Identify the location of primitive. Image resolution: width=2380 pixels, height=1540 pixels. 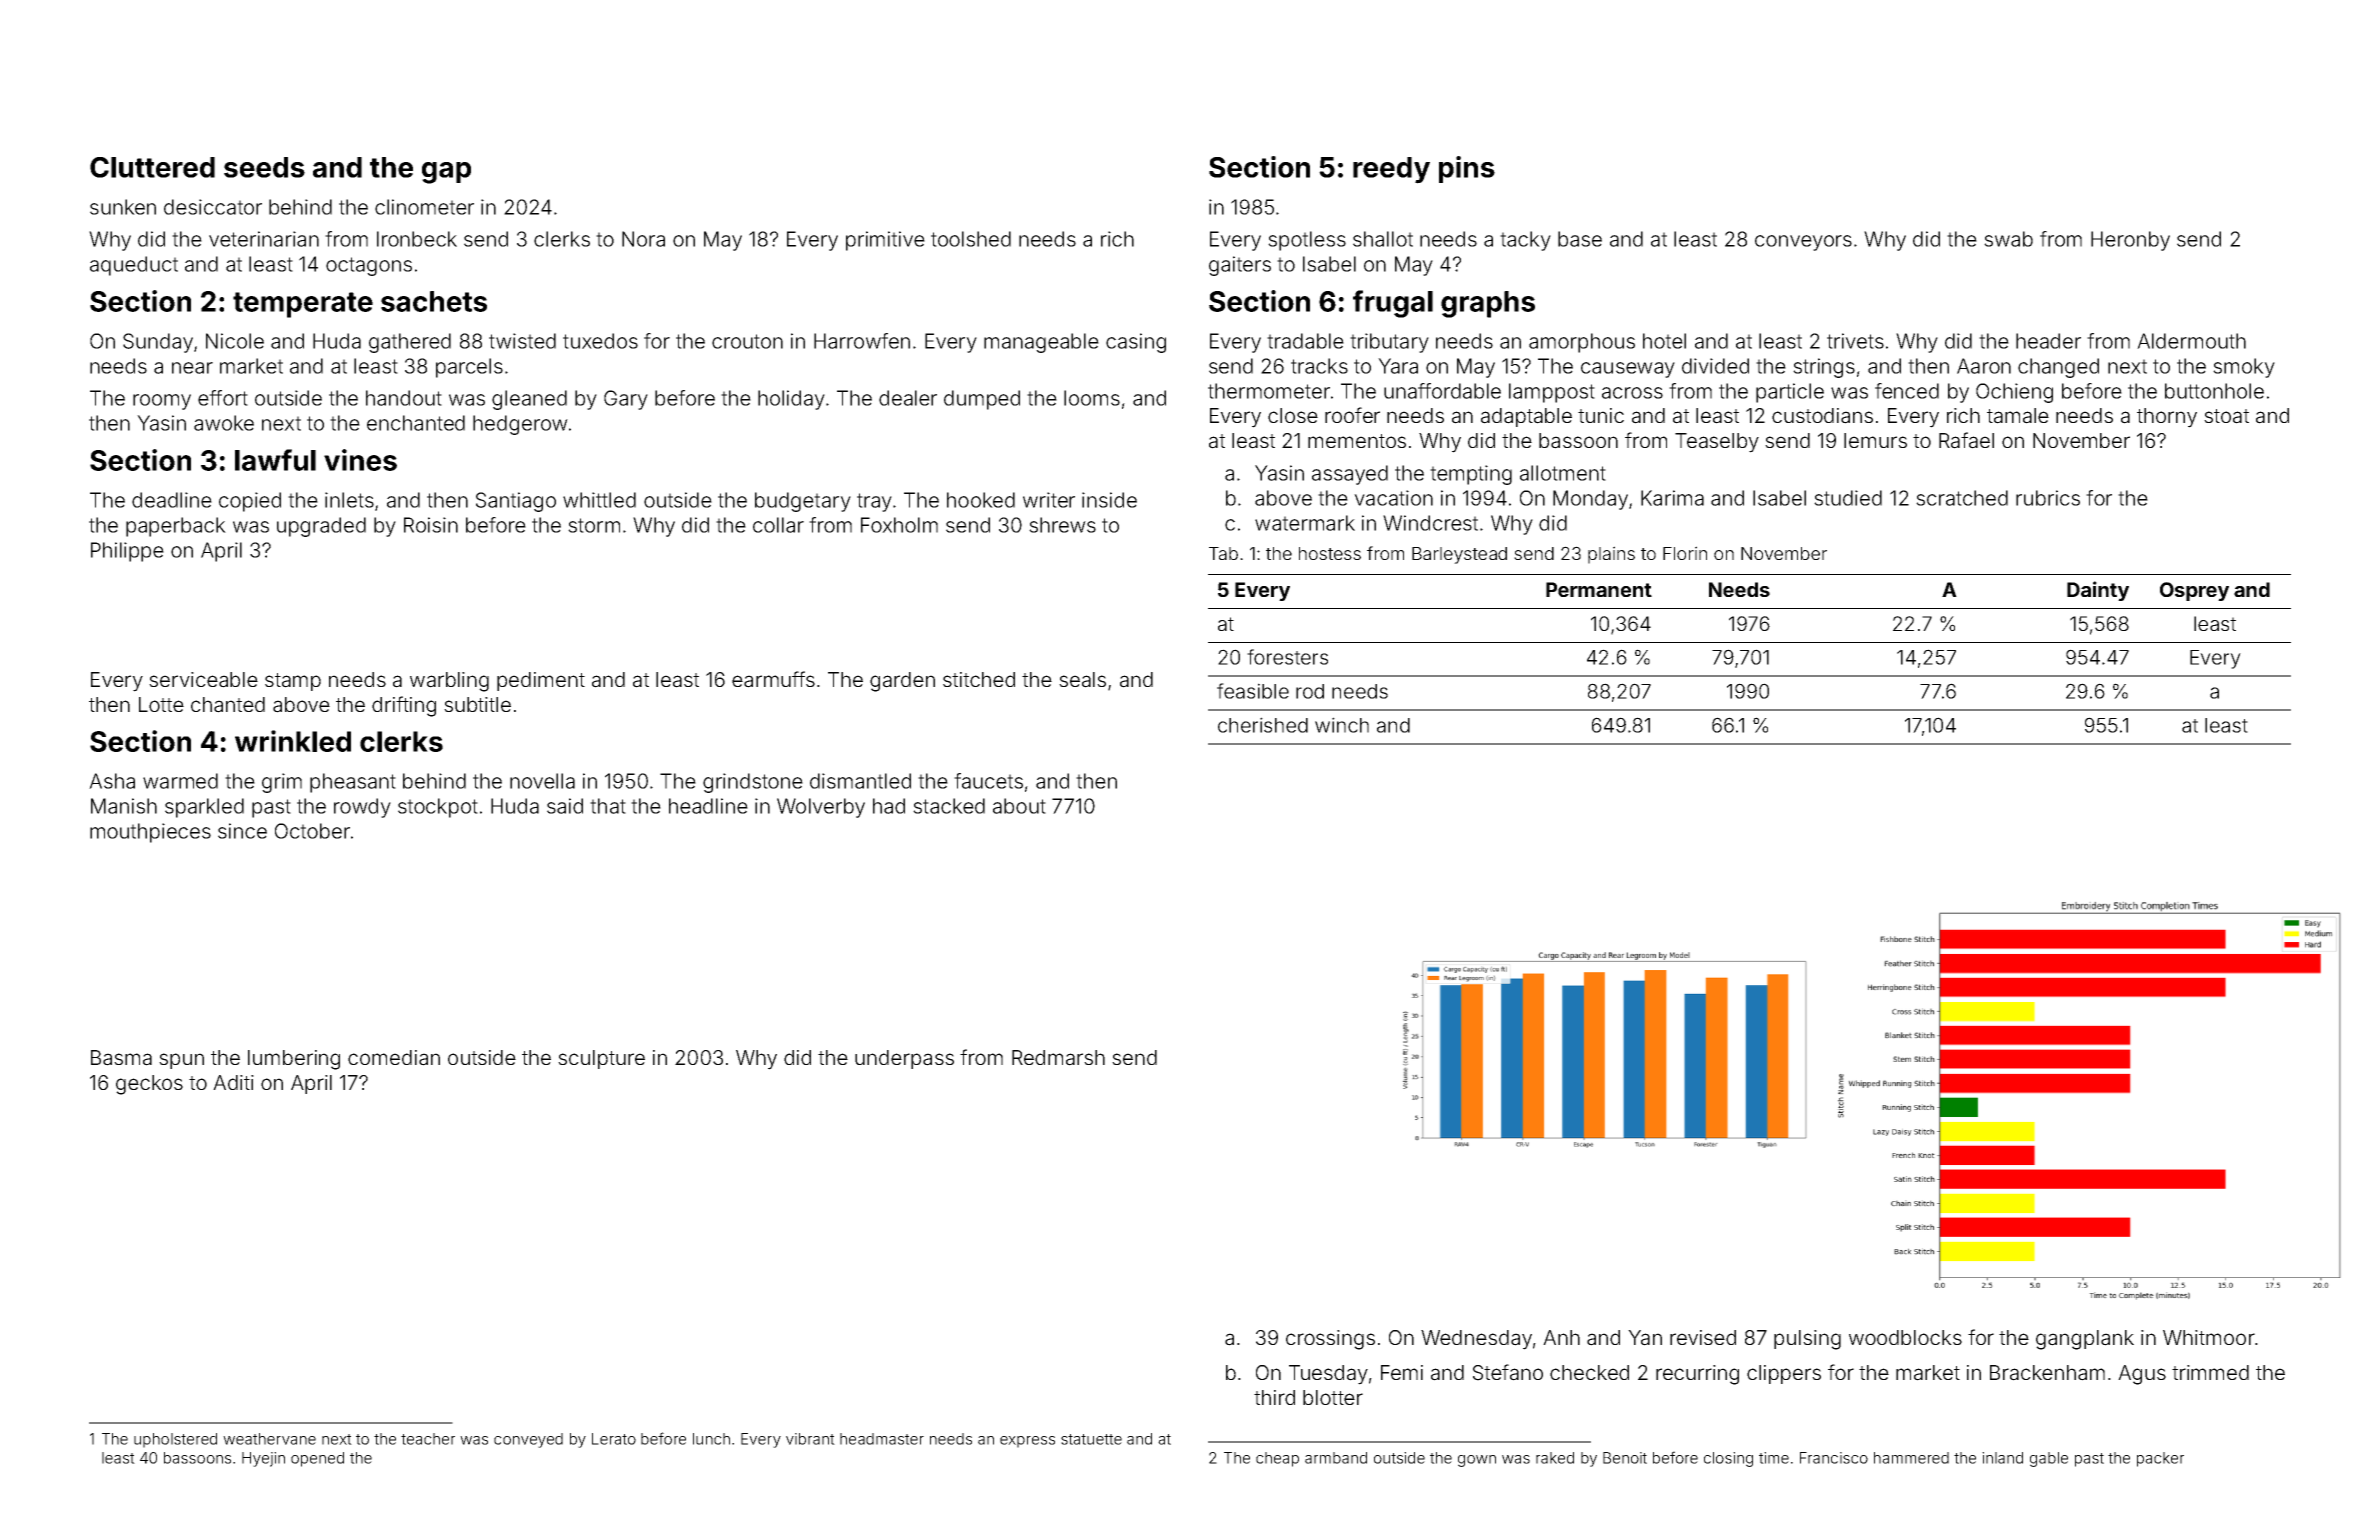
(885, 241).
